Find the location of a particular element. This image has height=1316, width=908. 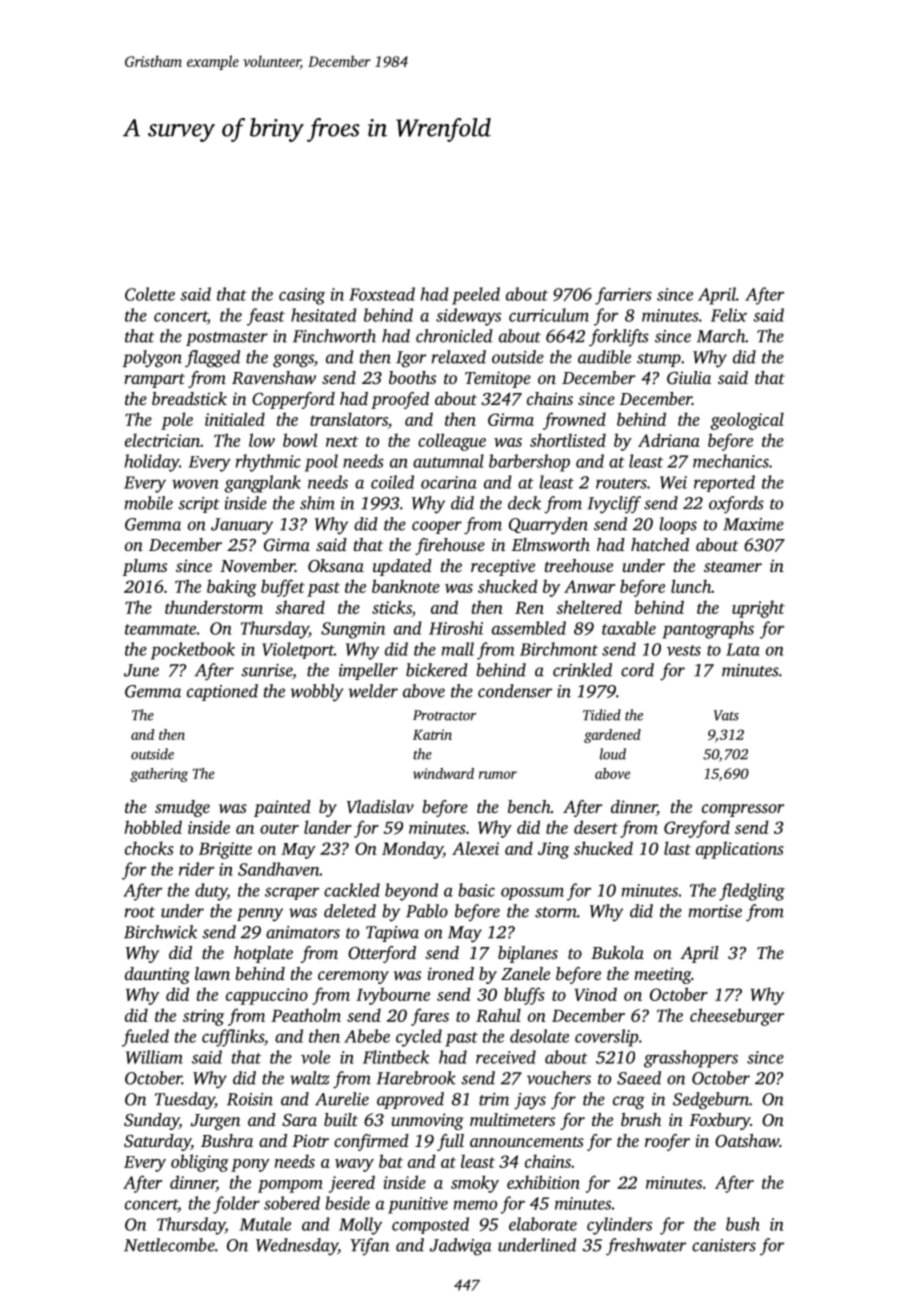

smudge is located at coordinates (182, 808).
